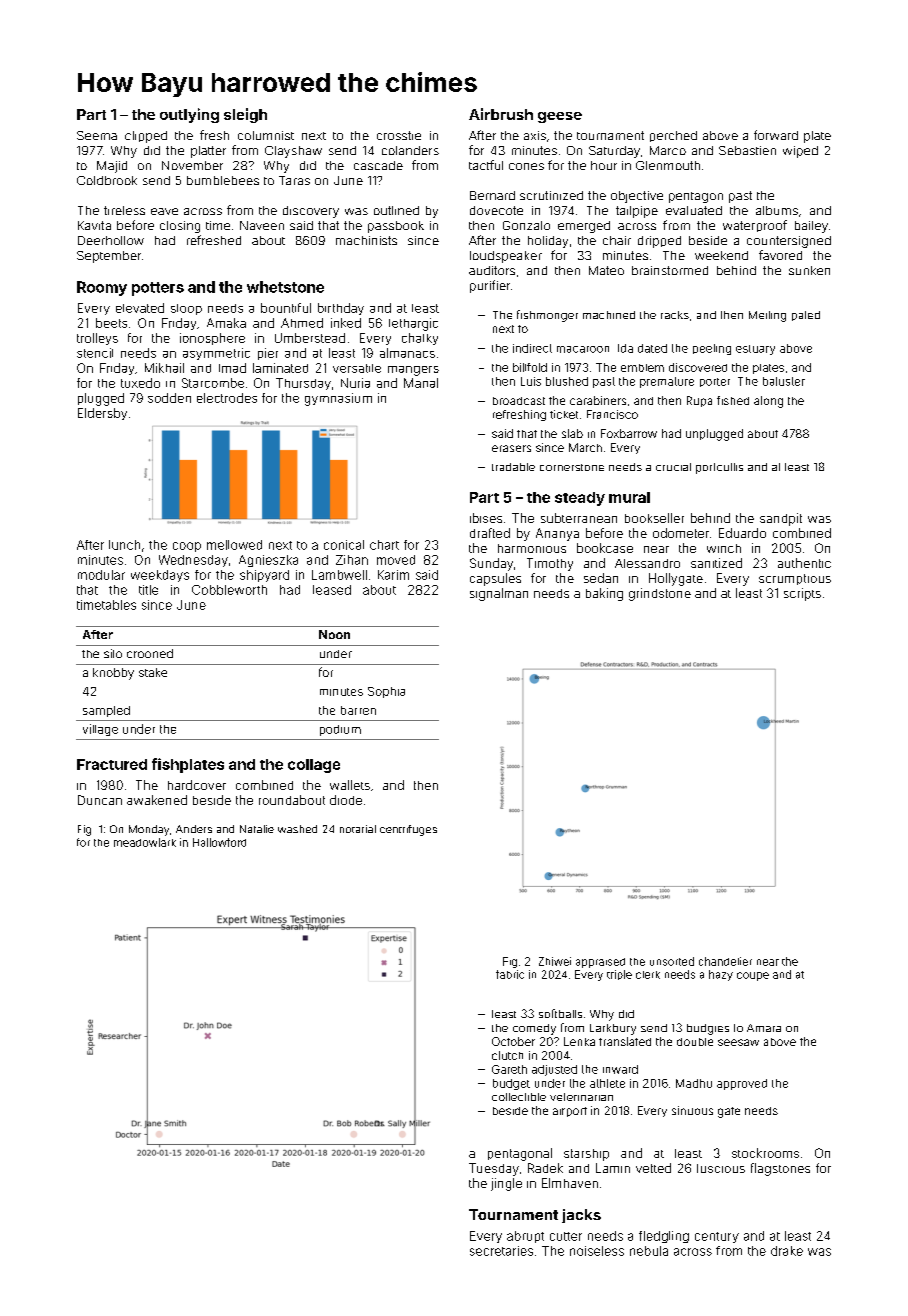 The image size is (908, 1316). I want to click on centrifuges, so click(408, 830).
